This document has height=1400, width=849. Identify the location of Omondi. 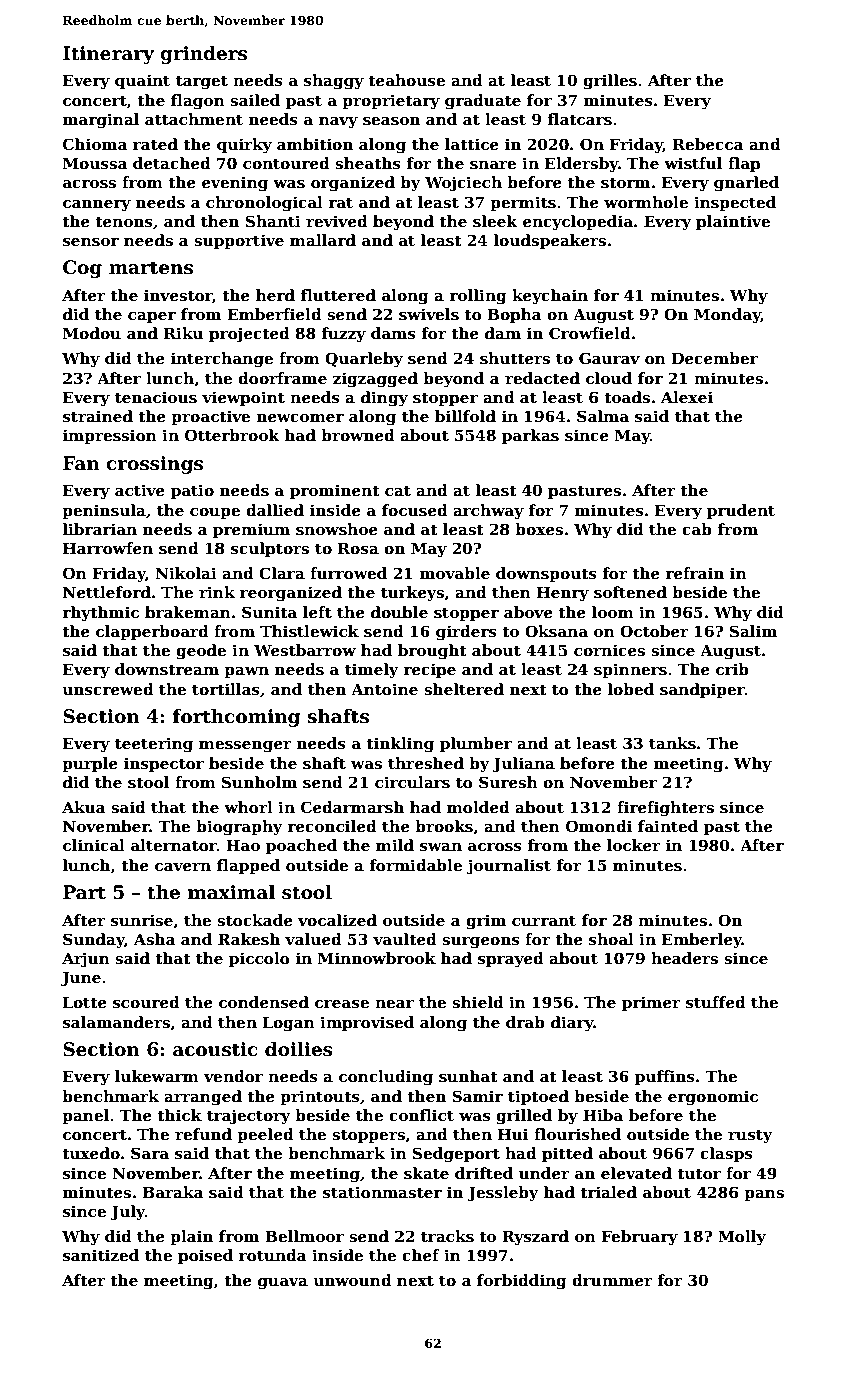
(599, 826).
